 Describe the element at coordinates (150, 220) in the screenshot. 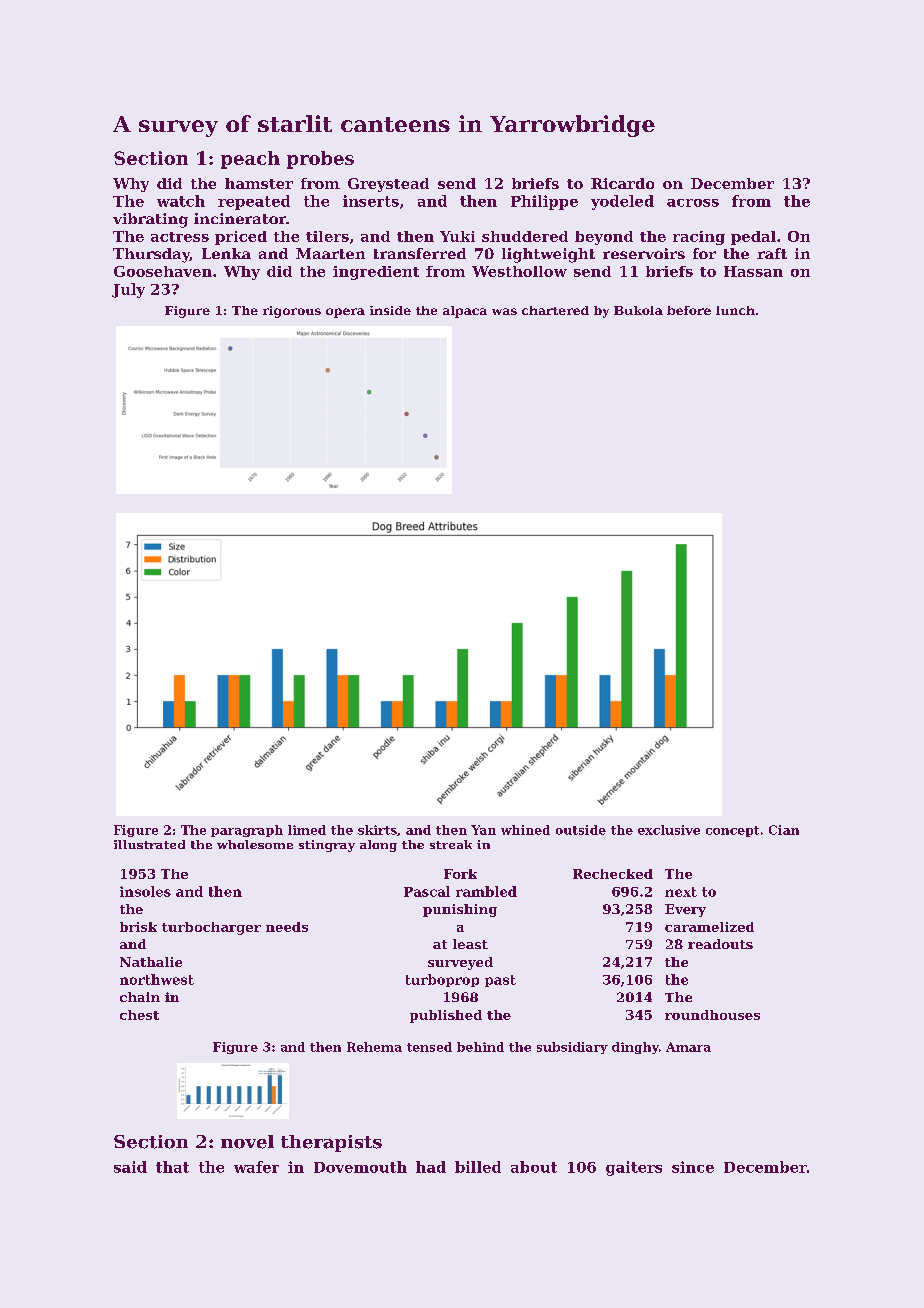

I see `vibrating` at that location.
